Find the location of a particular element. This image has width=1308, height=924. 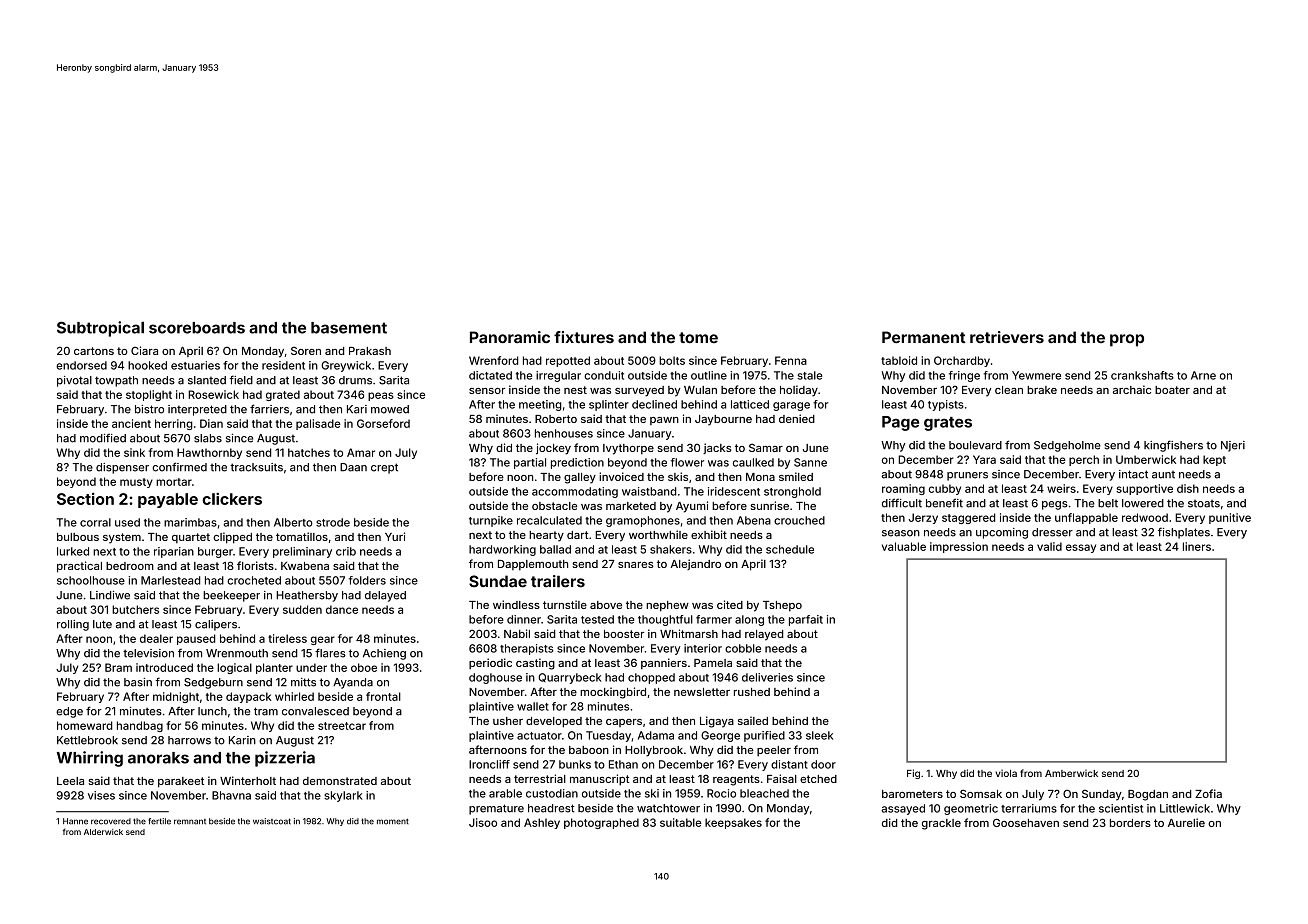

intact is located at coordinates (1133, 474).
